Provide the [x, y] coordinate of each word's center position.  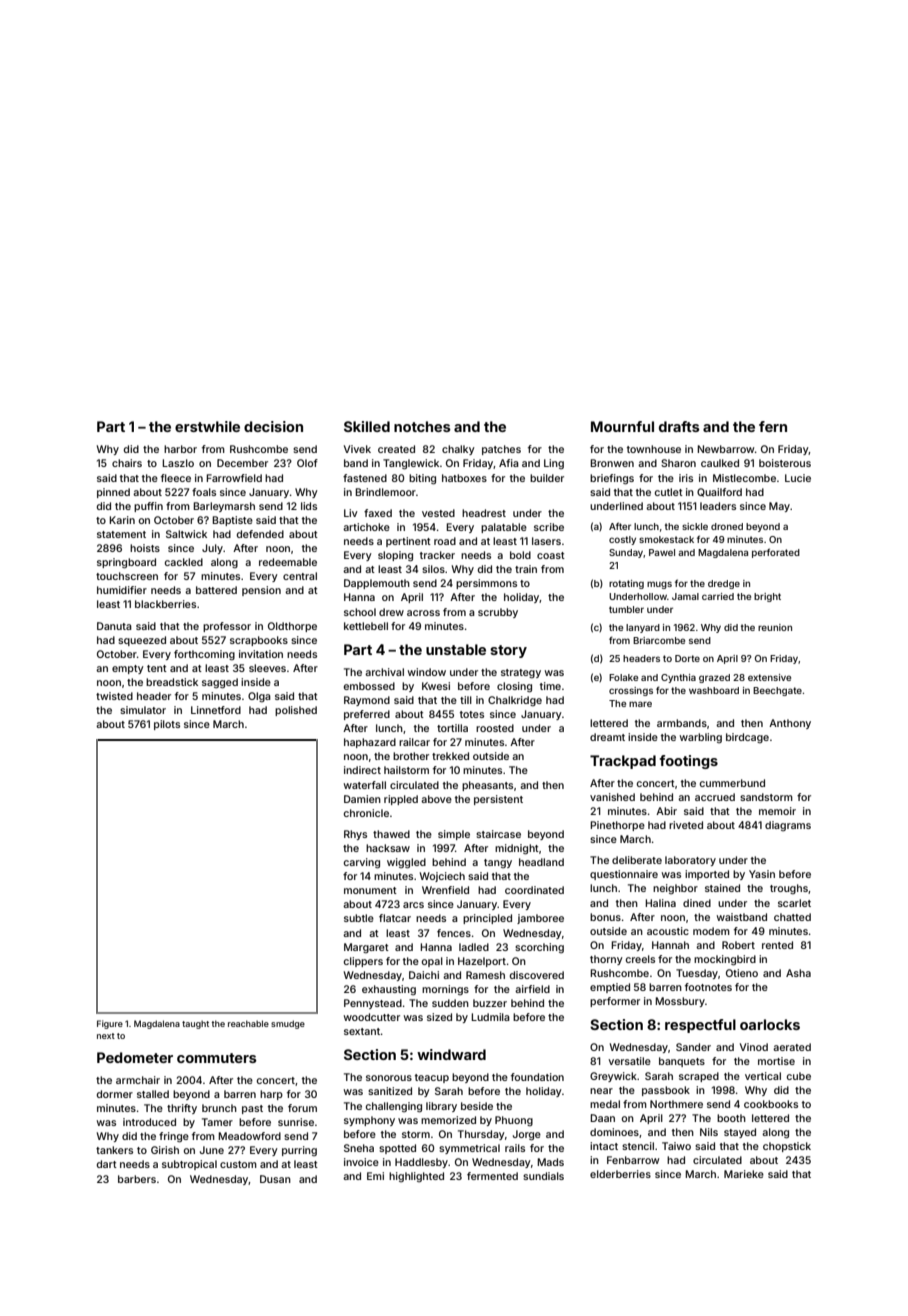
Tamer [217, 1122]
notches [422, 426]
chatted [792, 917]
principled [487, 919]
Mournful [622, 426]
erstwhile [207, 426]
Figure [110, 1024]
